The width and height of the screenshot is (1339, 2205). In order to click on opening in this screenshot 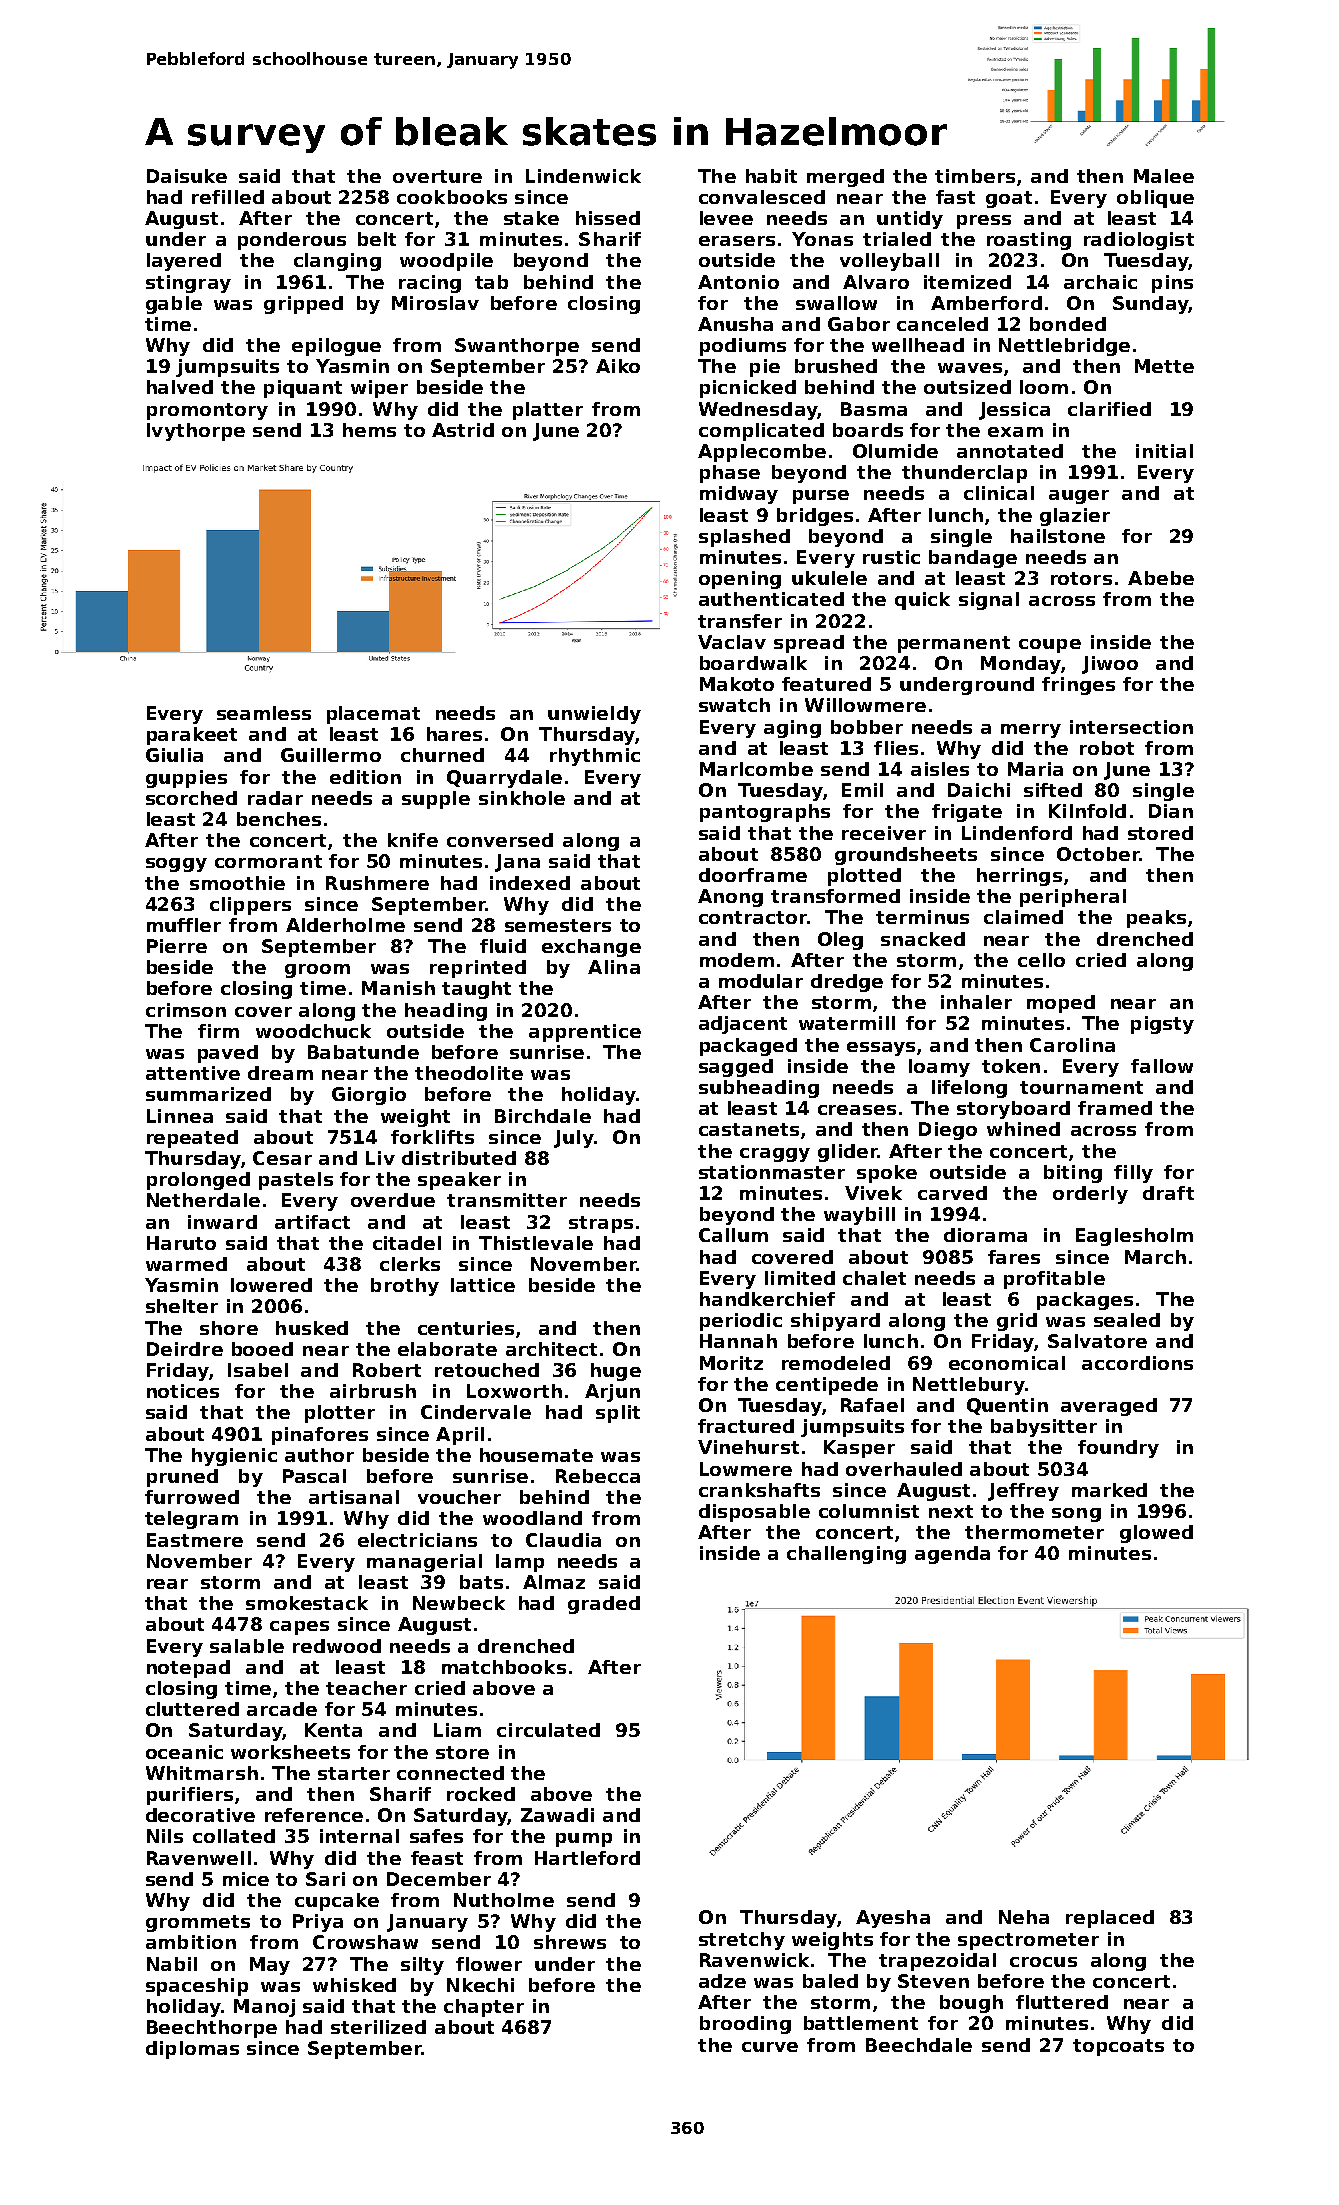, I will do `click(740, 580)`.
